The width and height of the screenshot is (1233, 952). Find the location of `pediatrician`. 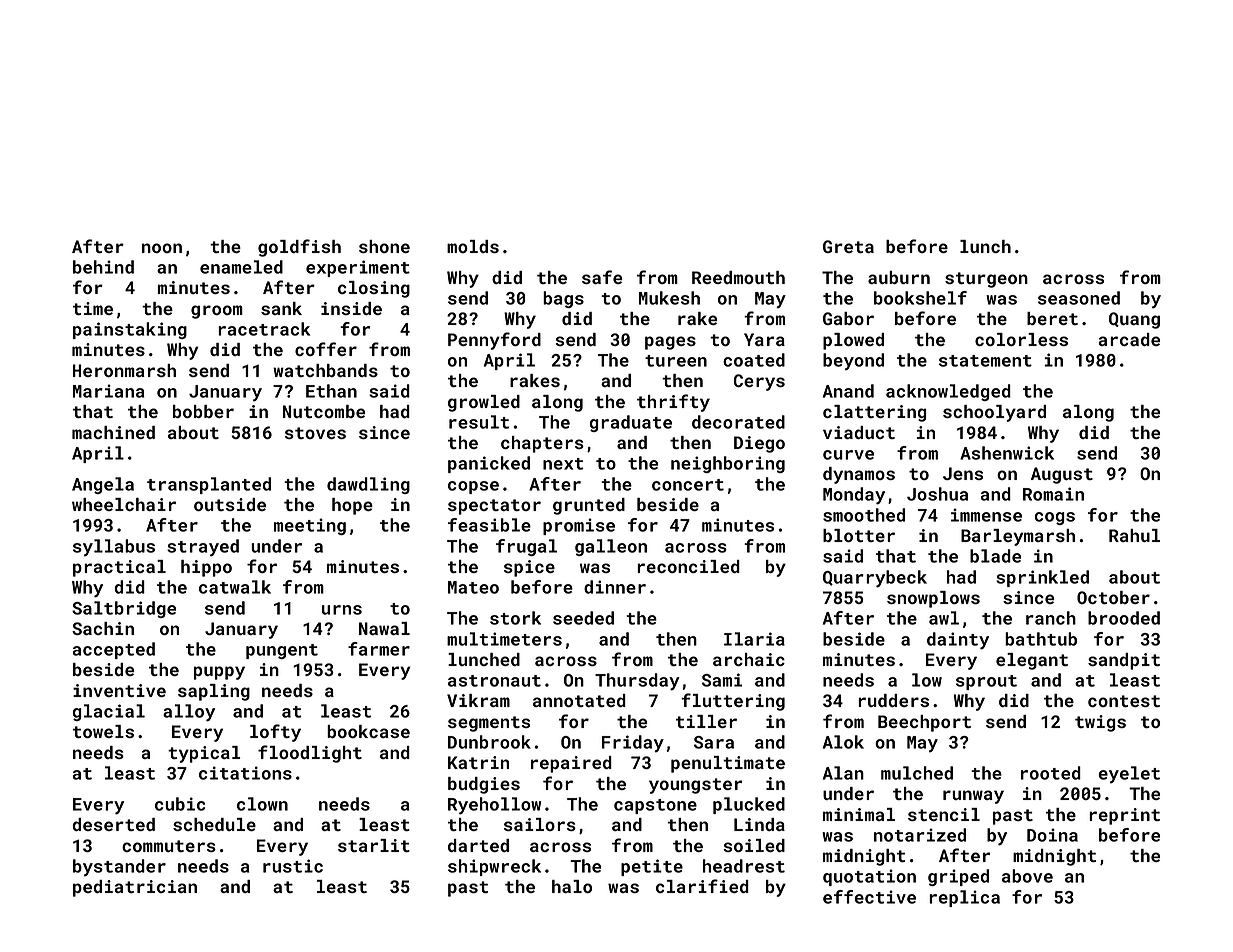

pediatrician is located at coordinates (135, 888).
